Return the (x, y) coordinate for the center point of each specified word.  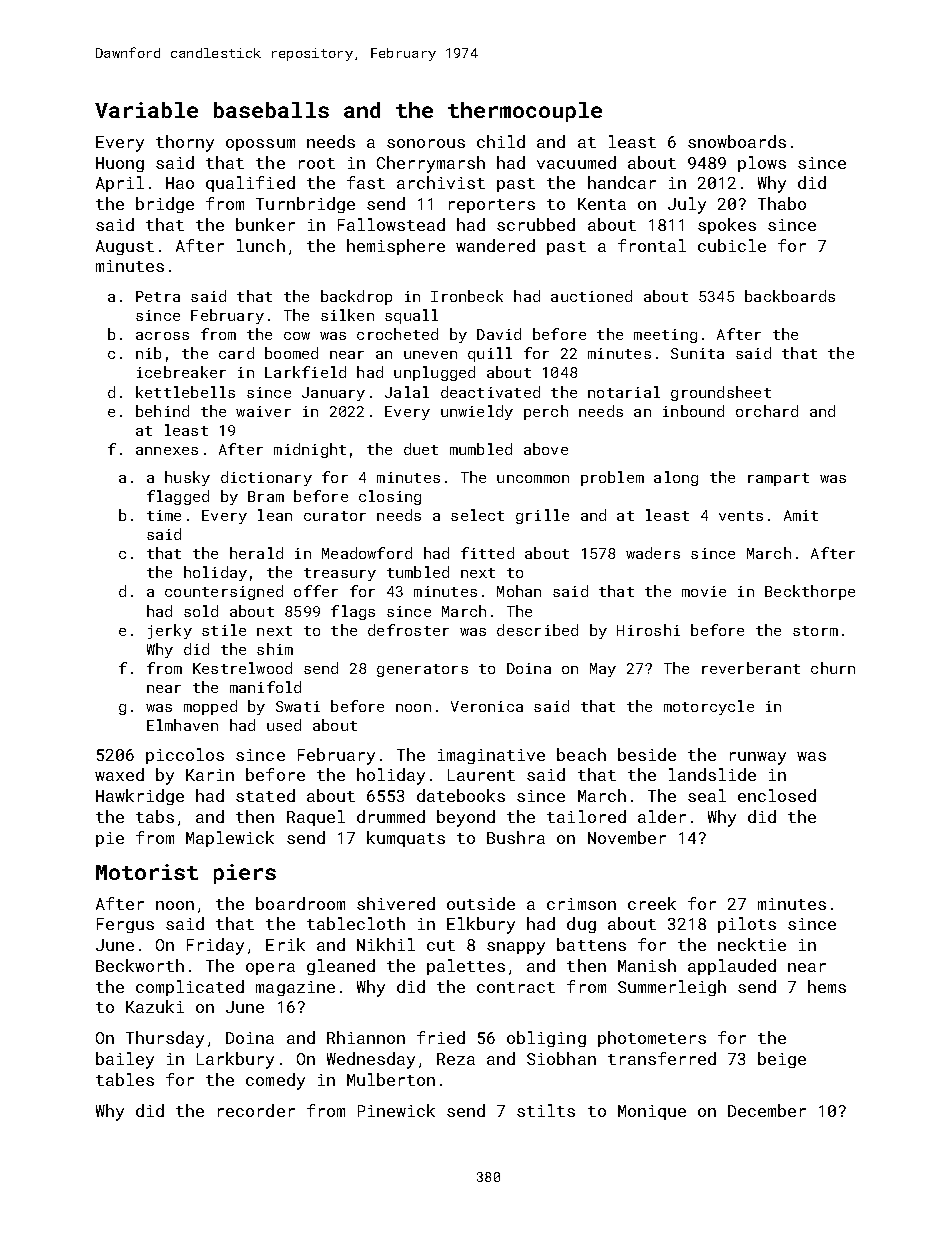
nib (148, 353)
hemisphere (396, 247)
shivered (396, 903)
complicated (190, 988)
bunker (265, 224)
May (603, 670)
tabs (155, 816)
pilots (747, 925)
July (687, 205)
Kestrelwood (242, 668)
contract (516, 987)
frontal (652, 245)
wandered (495, 245)
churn (833, 668)
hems (827, 986)
